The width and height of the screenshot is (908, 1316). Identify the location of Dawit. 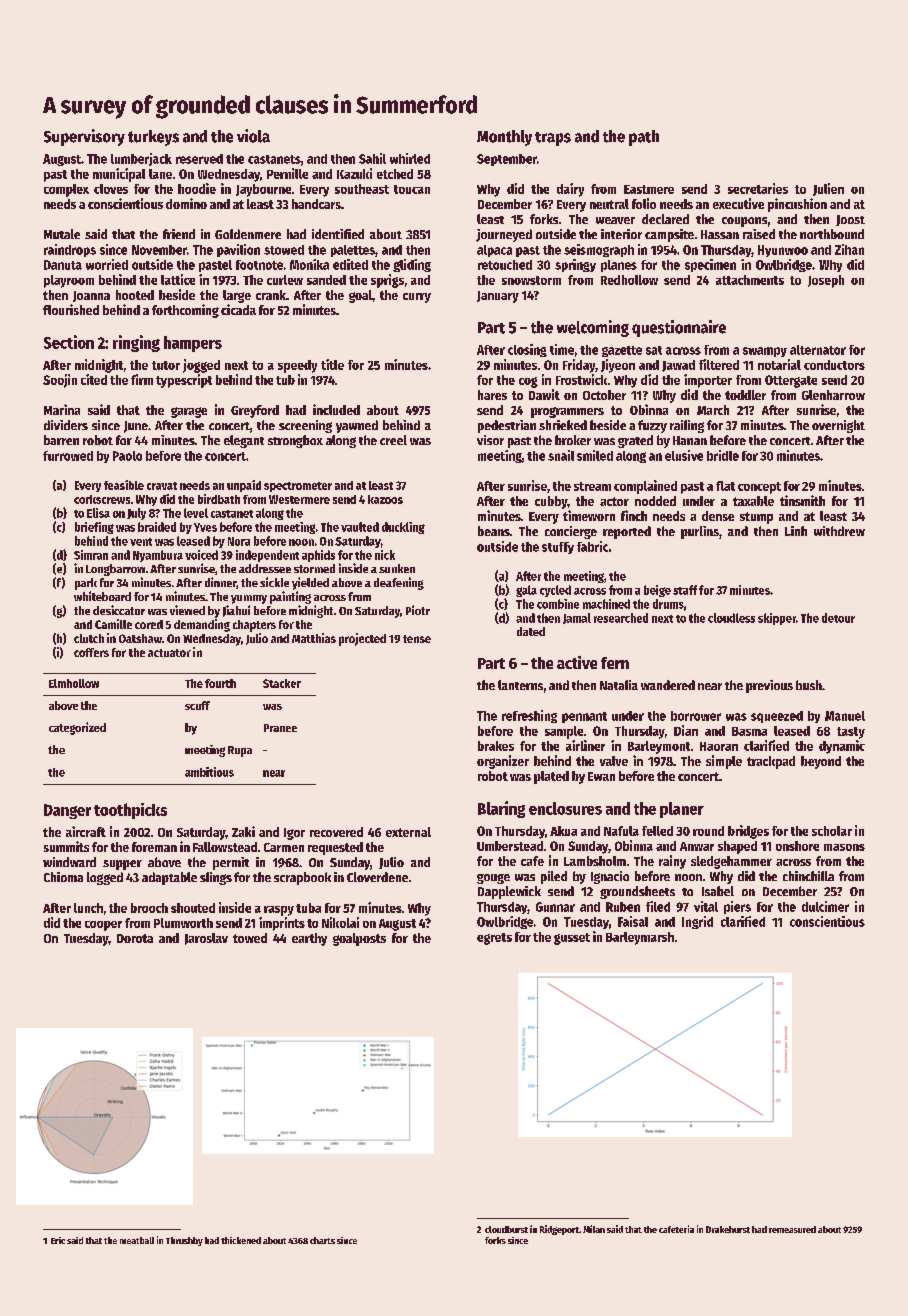
(544, 394).
